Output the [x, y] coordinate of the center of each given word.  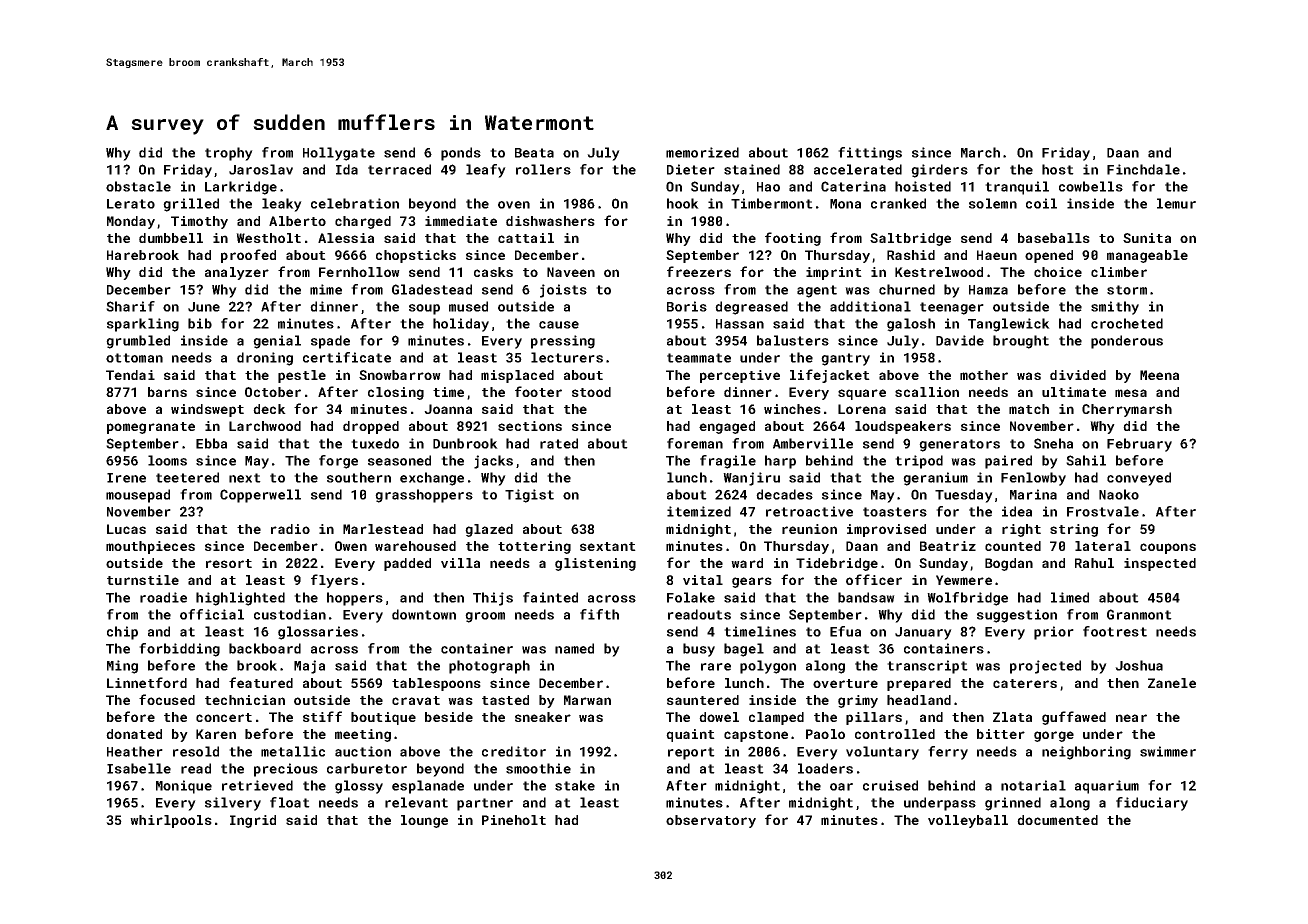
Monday [131, 222]
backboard [265, 648]
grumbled [138, 342]
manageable [1147, 256]
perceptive [740, 376]
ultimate [1074, 392]
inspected [1160, 564]
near [1131, 718]
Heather [135, 751]
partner [485, 804]
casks [493, 272]
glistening [595, 564]
